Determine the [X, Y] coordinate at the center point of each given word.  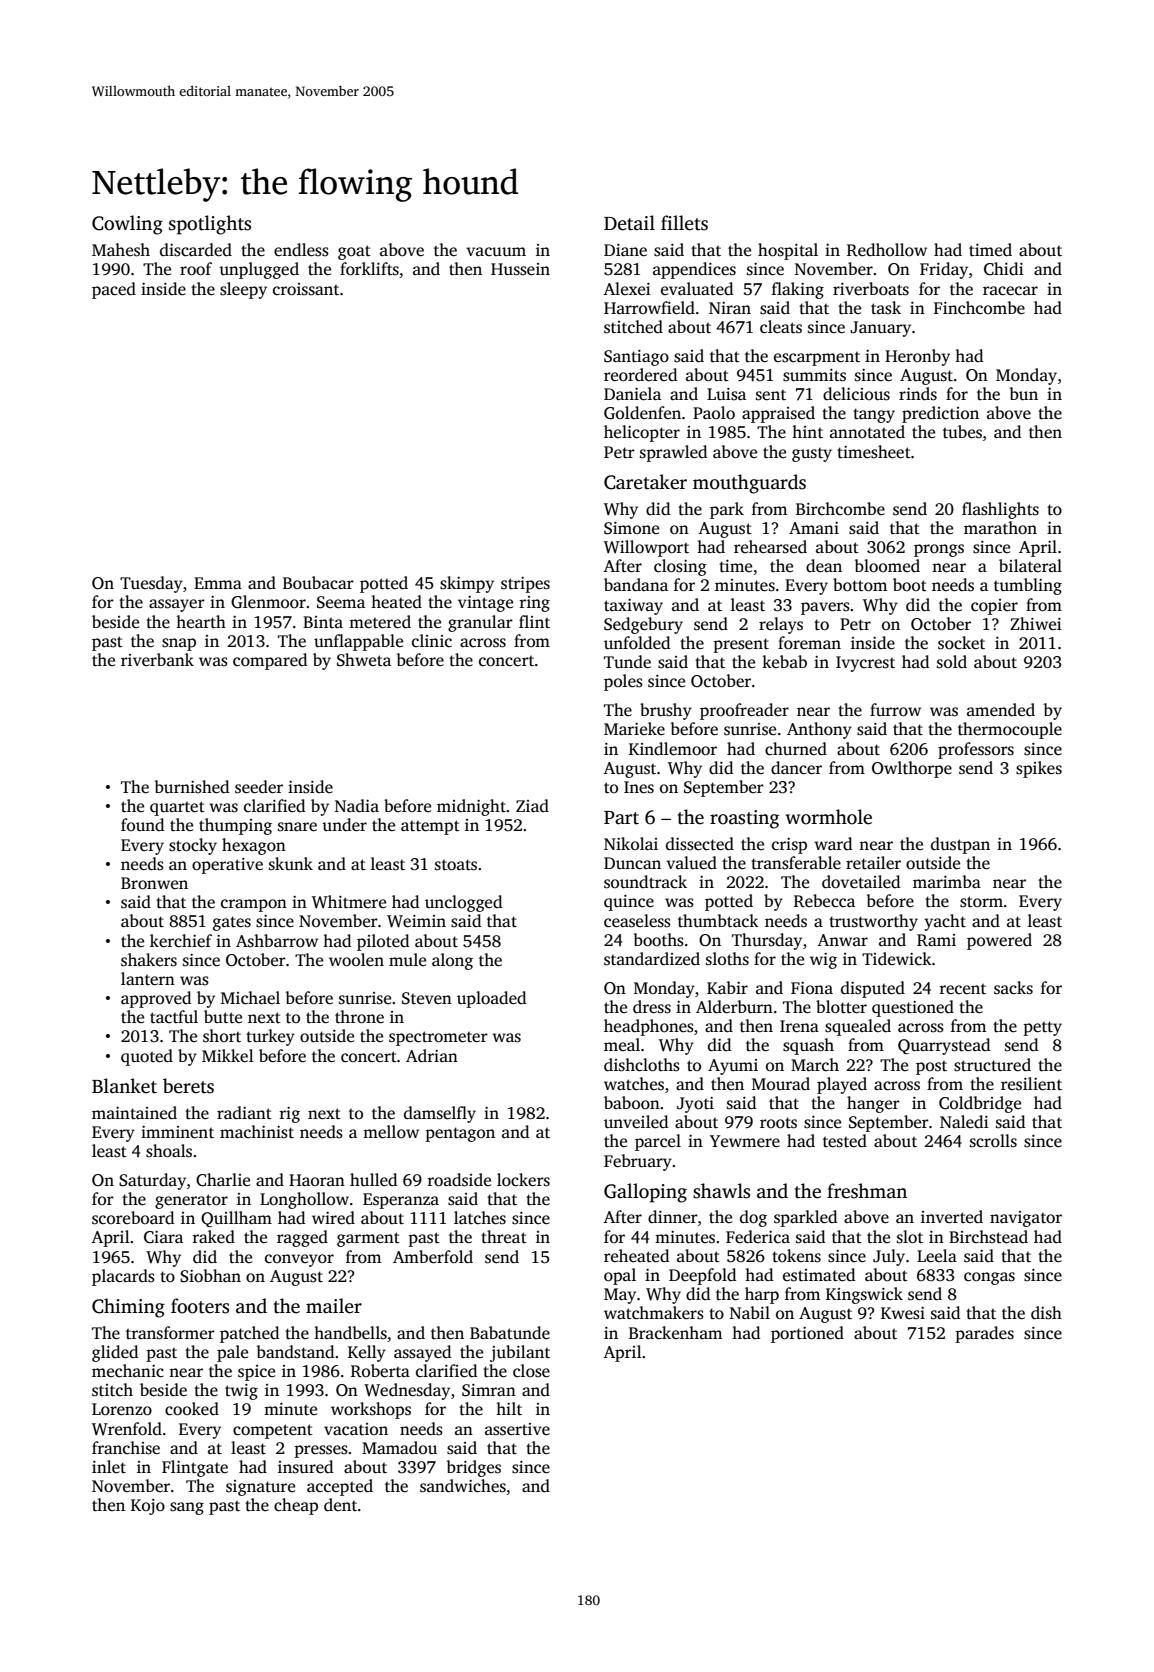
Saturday [152, 1181]
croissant [306, 289]
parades [984, 1334]
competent [273, 1431]
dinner [673, 1216]
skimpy [467, 584]
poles [623, 682]
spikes [1039, 769]
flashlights [1000, 510]
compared [270, 661]
